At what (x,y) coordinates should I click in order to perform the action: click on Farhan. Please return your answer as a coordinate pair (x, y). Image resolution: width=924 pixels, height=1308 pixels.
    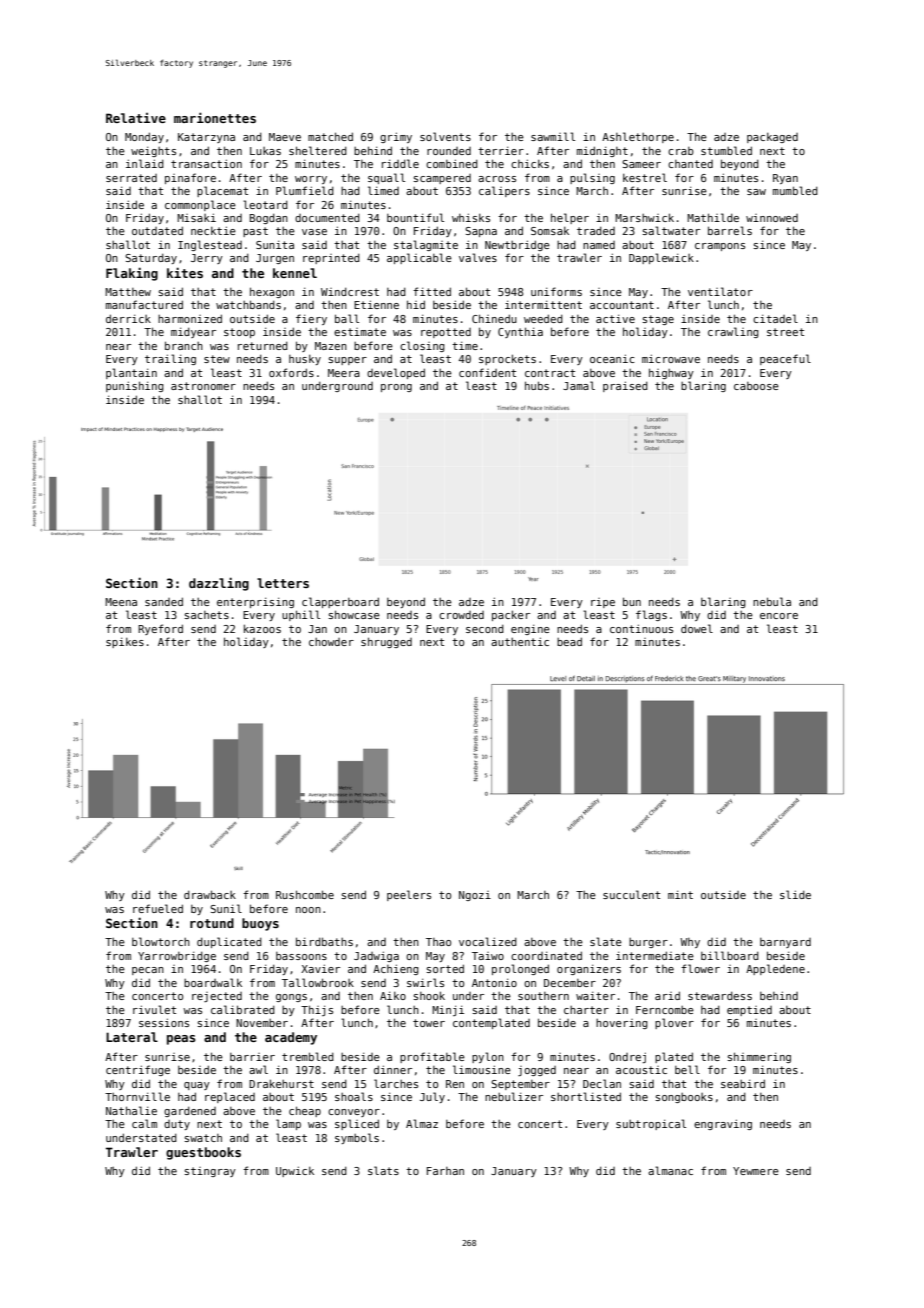
    Looking at the image, I should click on (445, 1171).
